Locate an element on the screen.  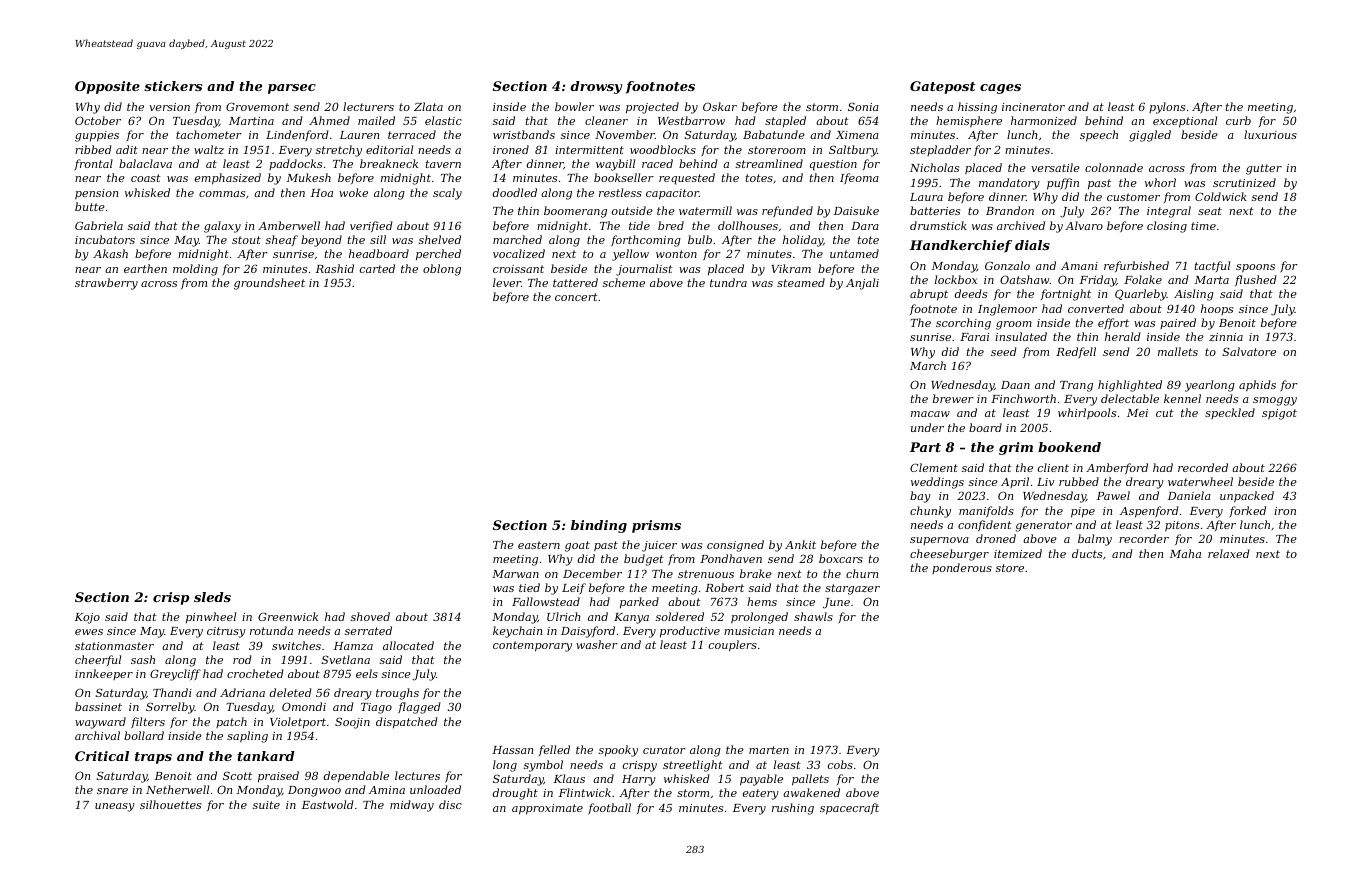
incubators is located at coordinates (105, 239).
